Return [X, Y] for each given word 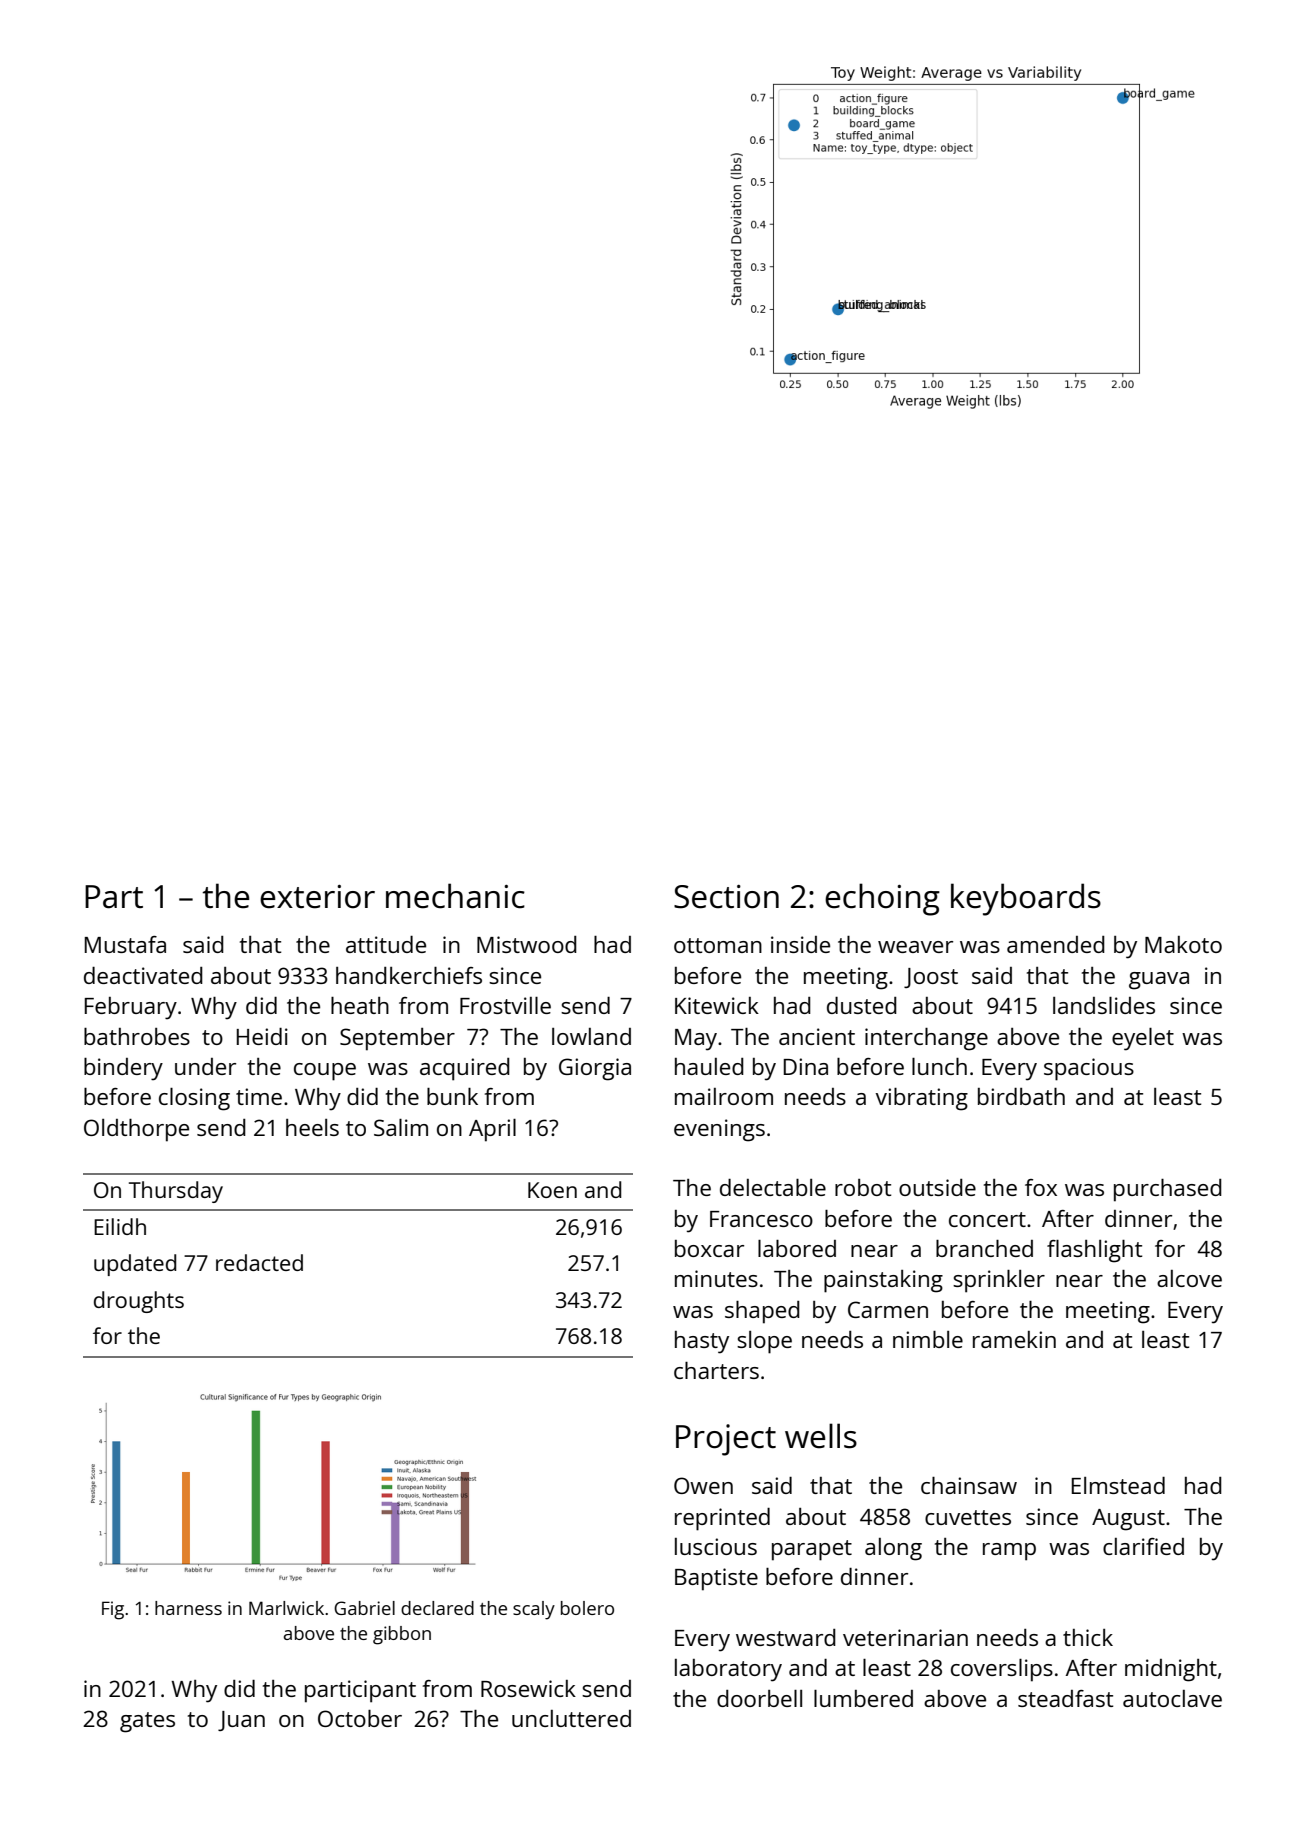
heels [312, 1127]
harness [188, 1608]
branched [984, 1248]
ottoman [718, 945]
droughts [139, 1302]
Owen [703, 1485]
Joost [931, 978]
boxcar [709, 1248]
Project [726, 1440]
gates [147, 1722]
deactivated [143, 975]
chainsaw [969, 1485]
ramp [1009, 1552]
